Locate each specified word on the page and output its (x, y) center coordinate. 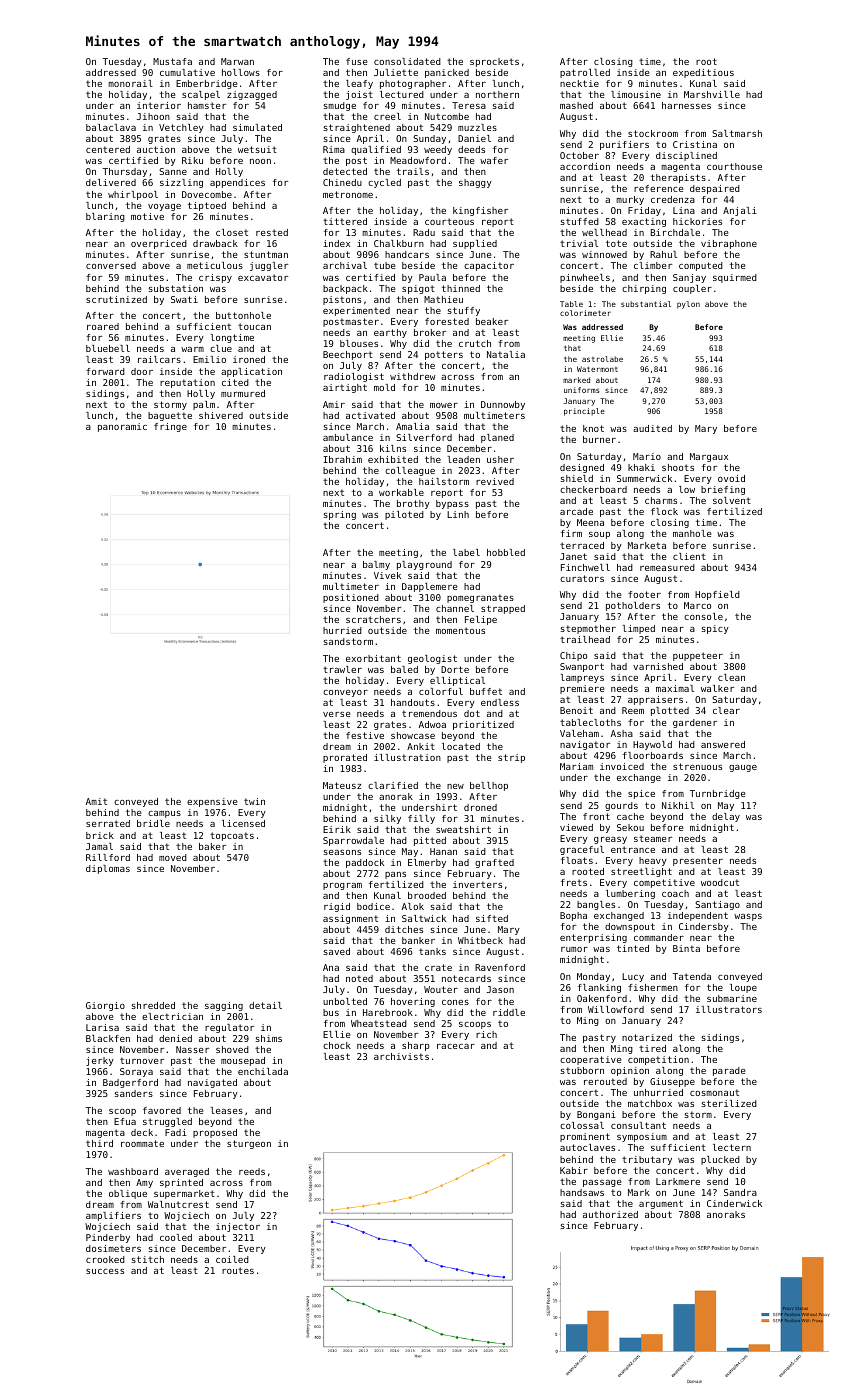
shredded (153, 1005)
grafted (494, 863)
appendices (237, 183)
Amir (334, 404)
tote (616, 243)
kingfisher (480, 211)
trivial (579, 243)
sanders (134, 1093)
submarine (732, 998)
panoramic (122, 427)
